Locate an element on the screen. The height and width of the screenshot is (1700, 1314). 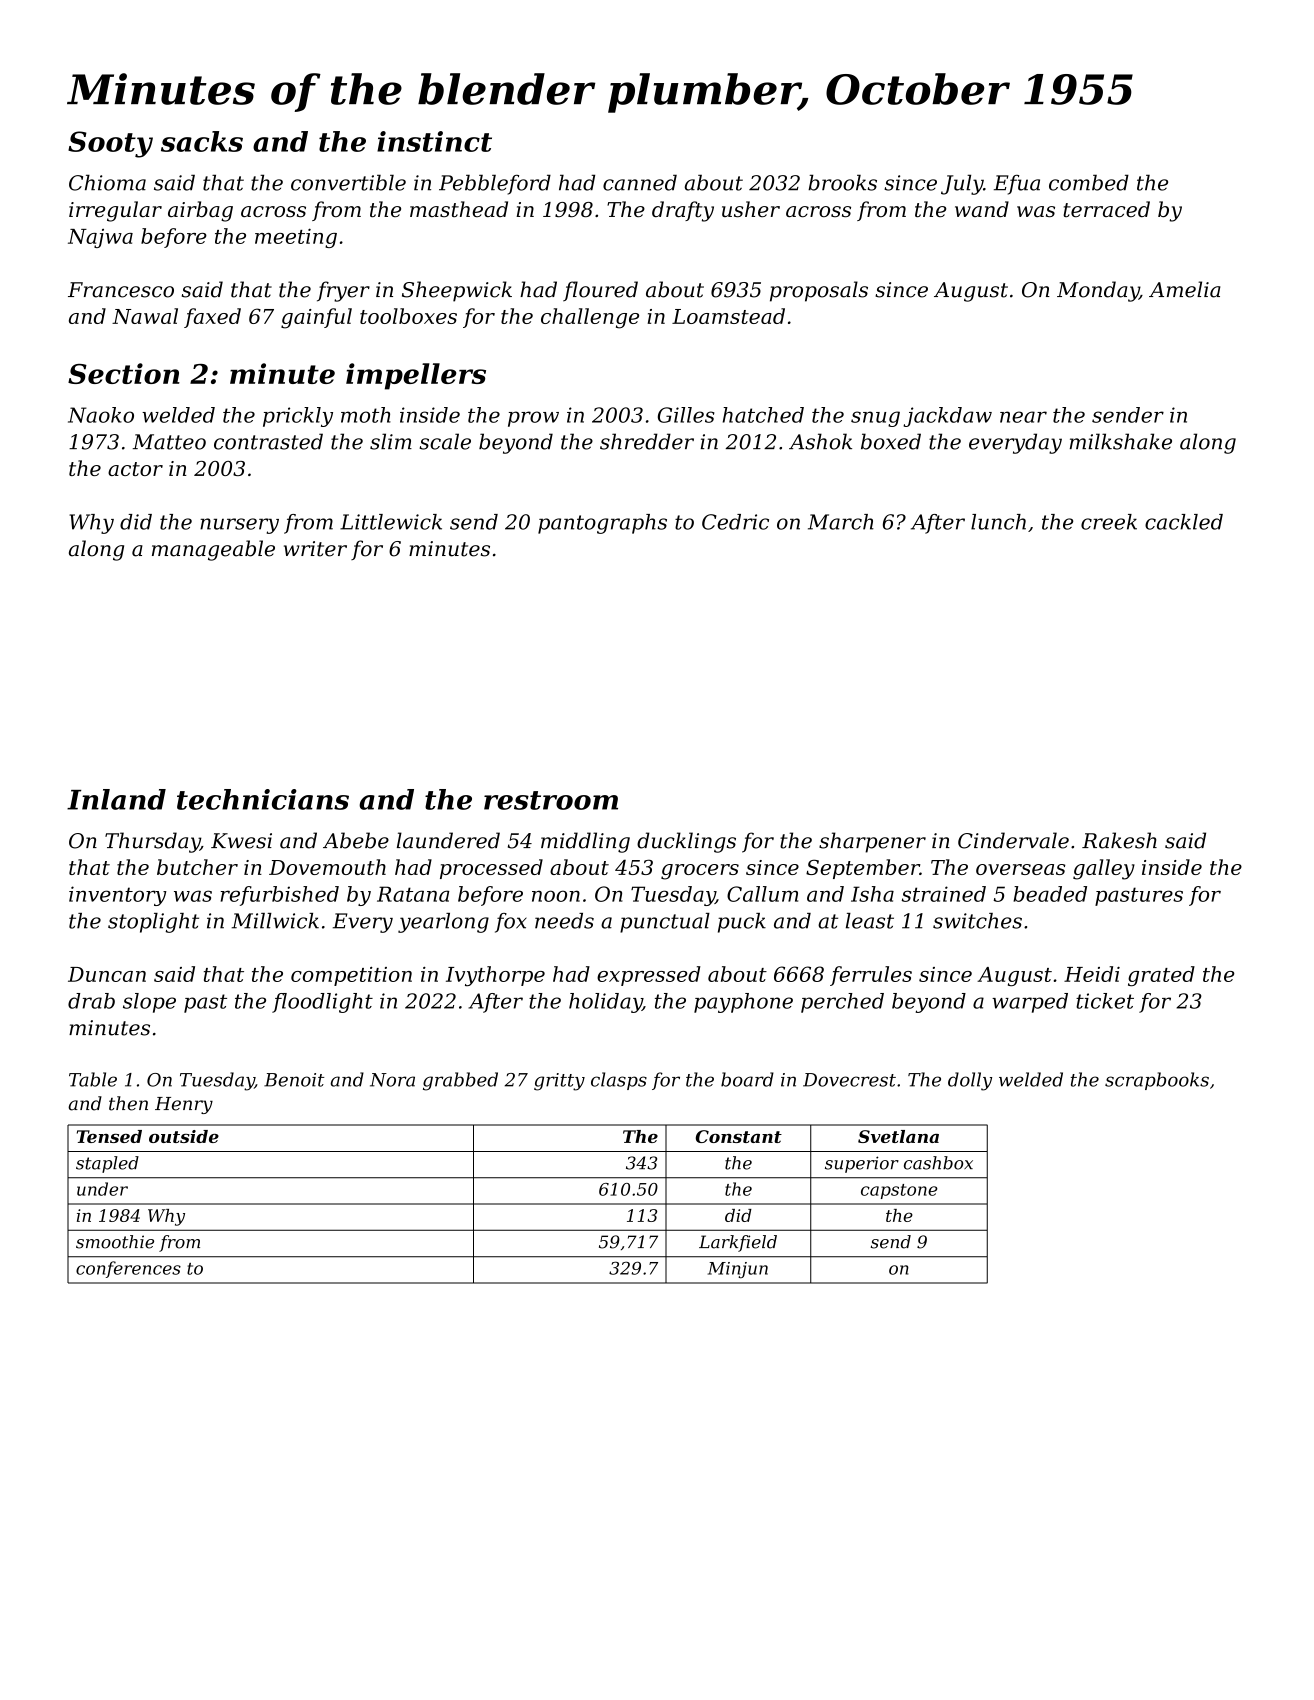
Sheepwick is located at coordinates (457, 291).
